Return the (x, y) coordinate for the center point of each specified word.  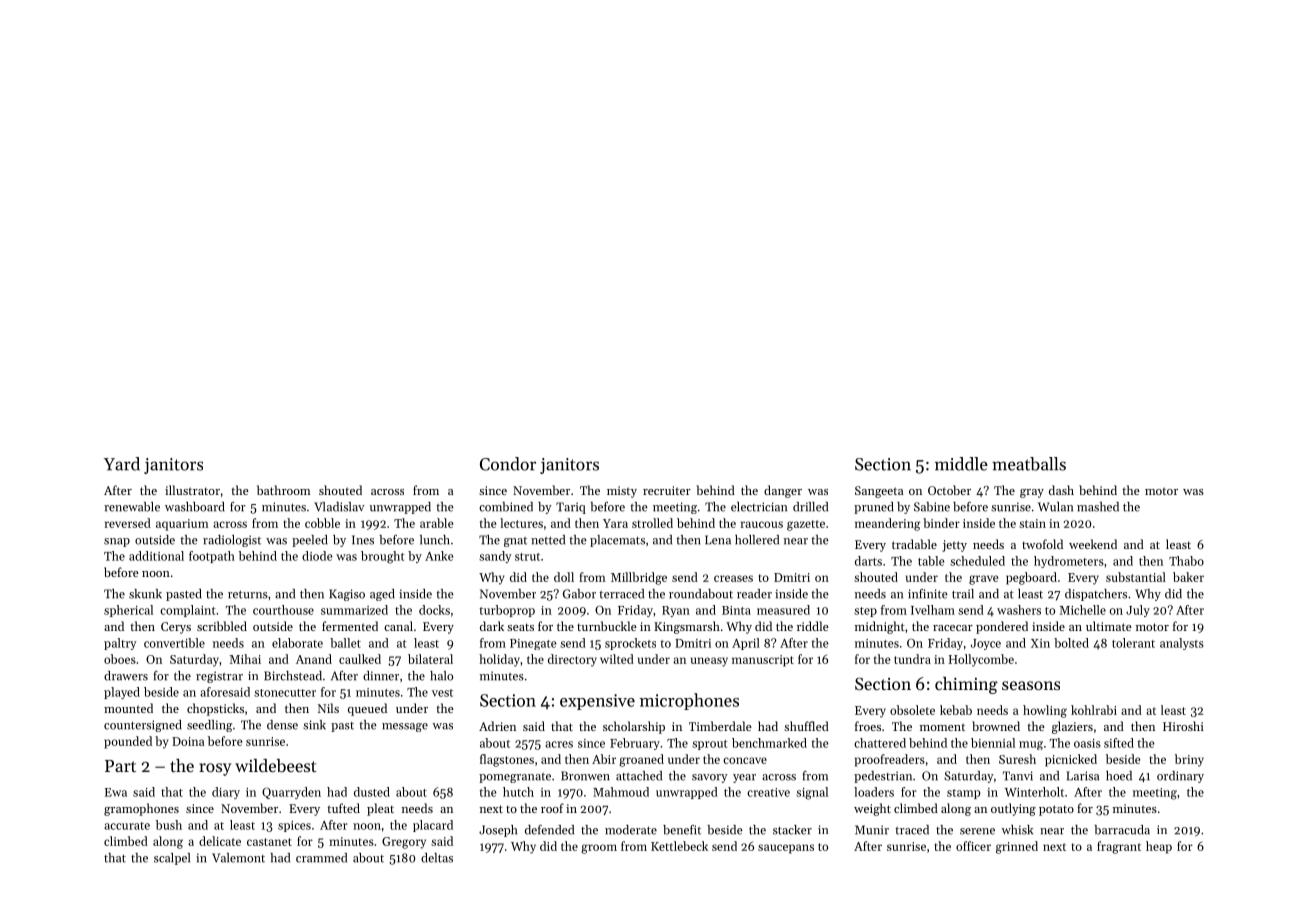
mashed (1098, 507)
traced (912, 830)
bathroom (284, 490)
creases (733, 578)
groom (599, 849)
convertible (174, 643)
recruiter (667, 490)
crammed (321, 858)
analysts (1182, 644)
